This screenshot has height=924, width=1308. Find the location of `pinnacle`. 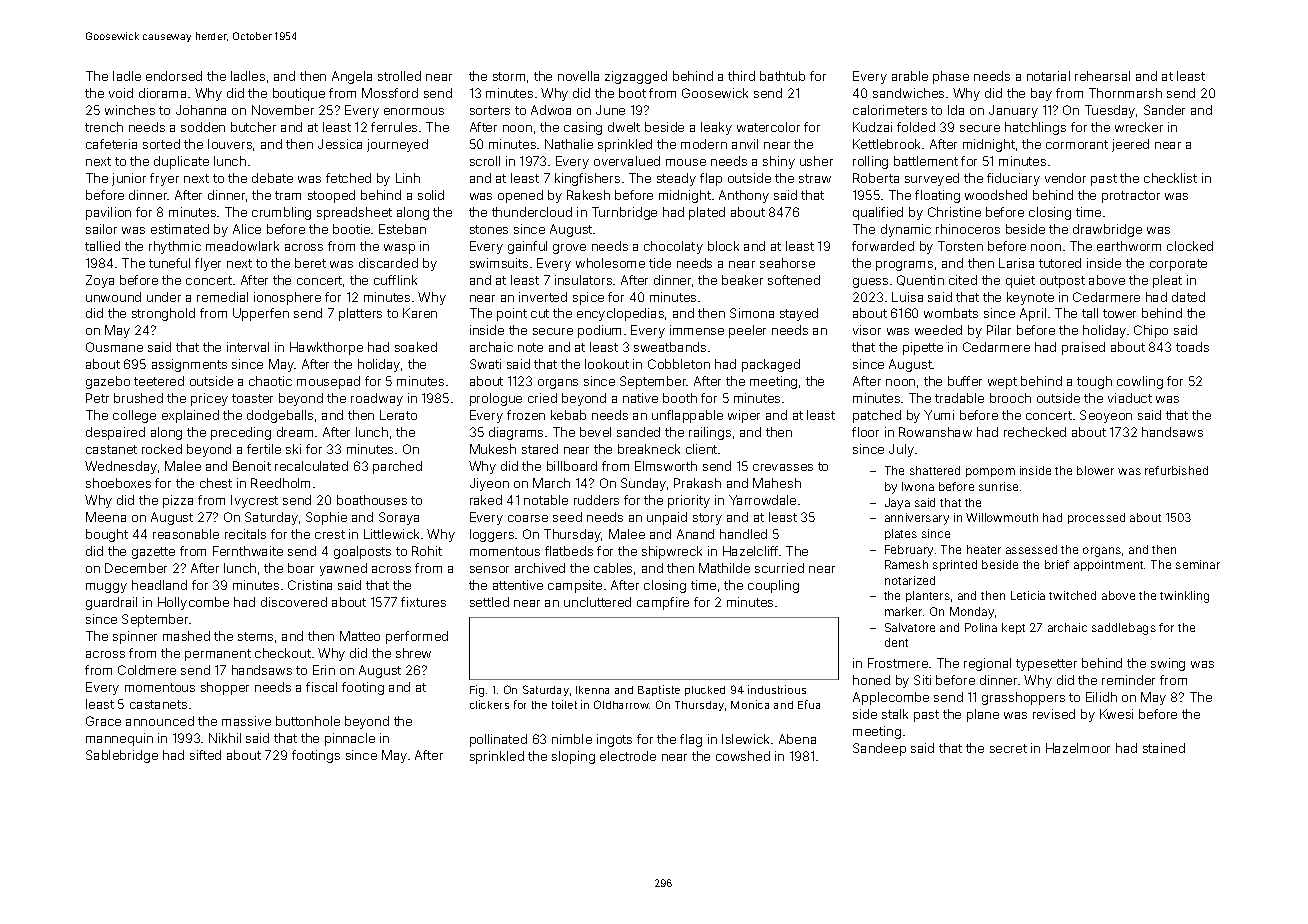

pinnacle is located at coordinates (350, 739).
